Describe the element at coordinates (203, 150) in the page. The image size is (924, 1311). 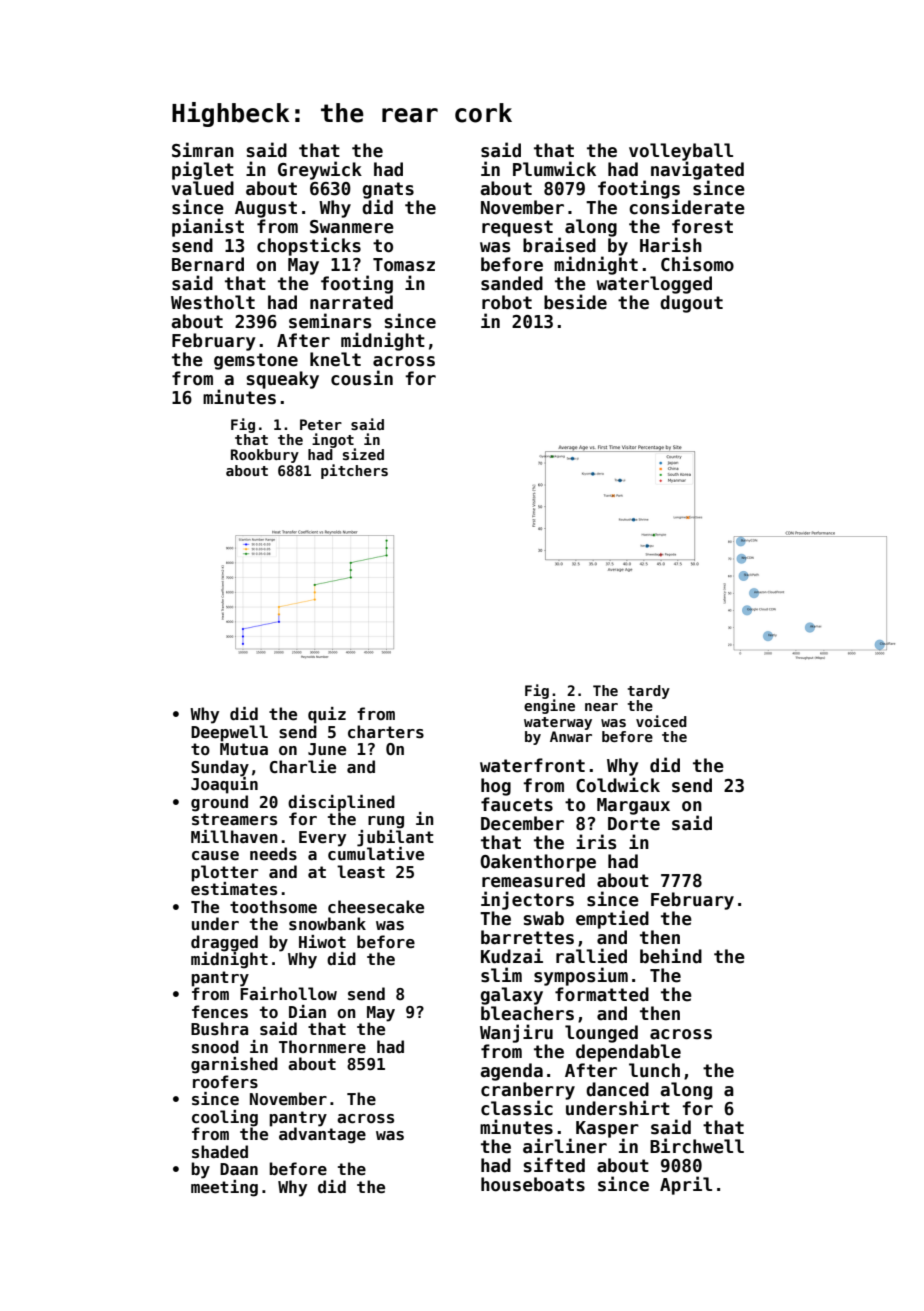
I see `Simran` at that location.
